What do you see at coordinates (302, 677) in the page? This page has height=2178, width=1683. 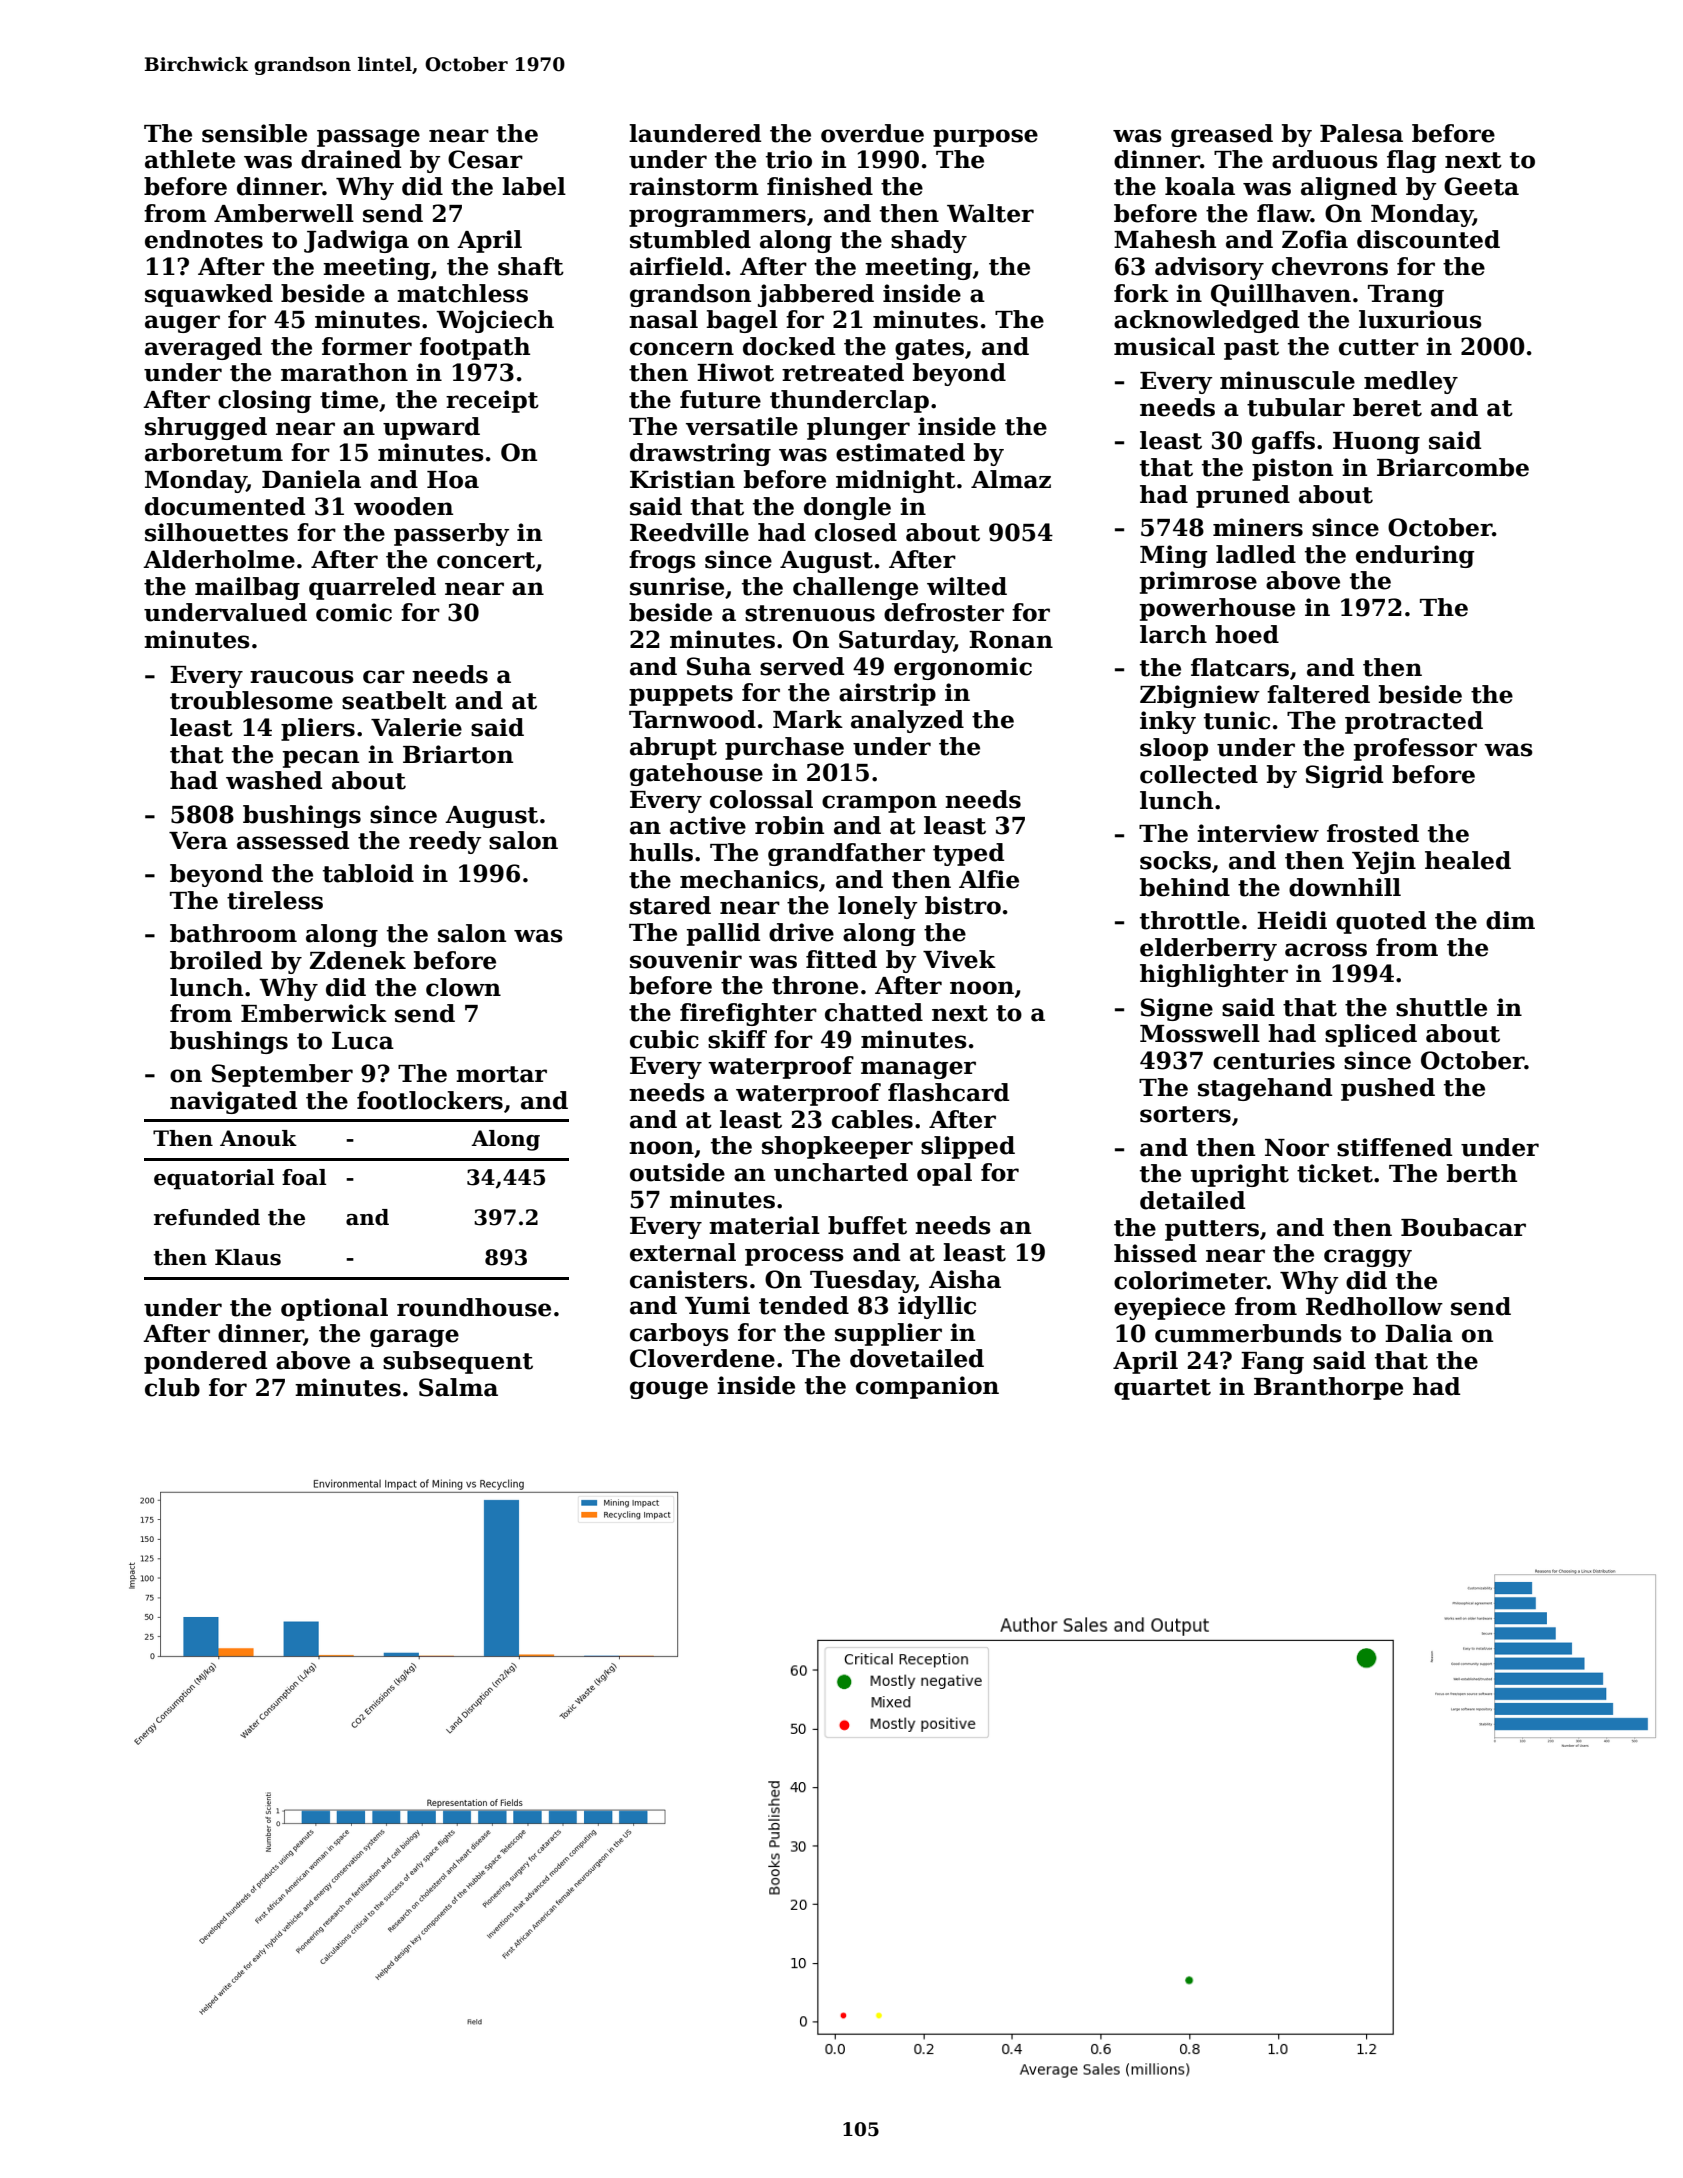 I see `raucous` at bounding box center [302, 677].
